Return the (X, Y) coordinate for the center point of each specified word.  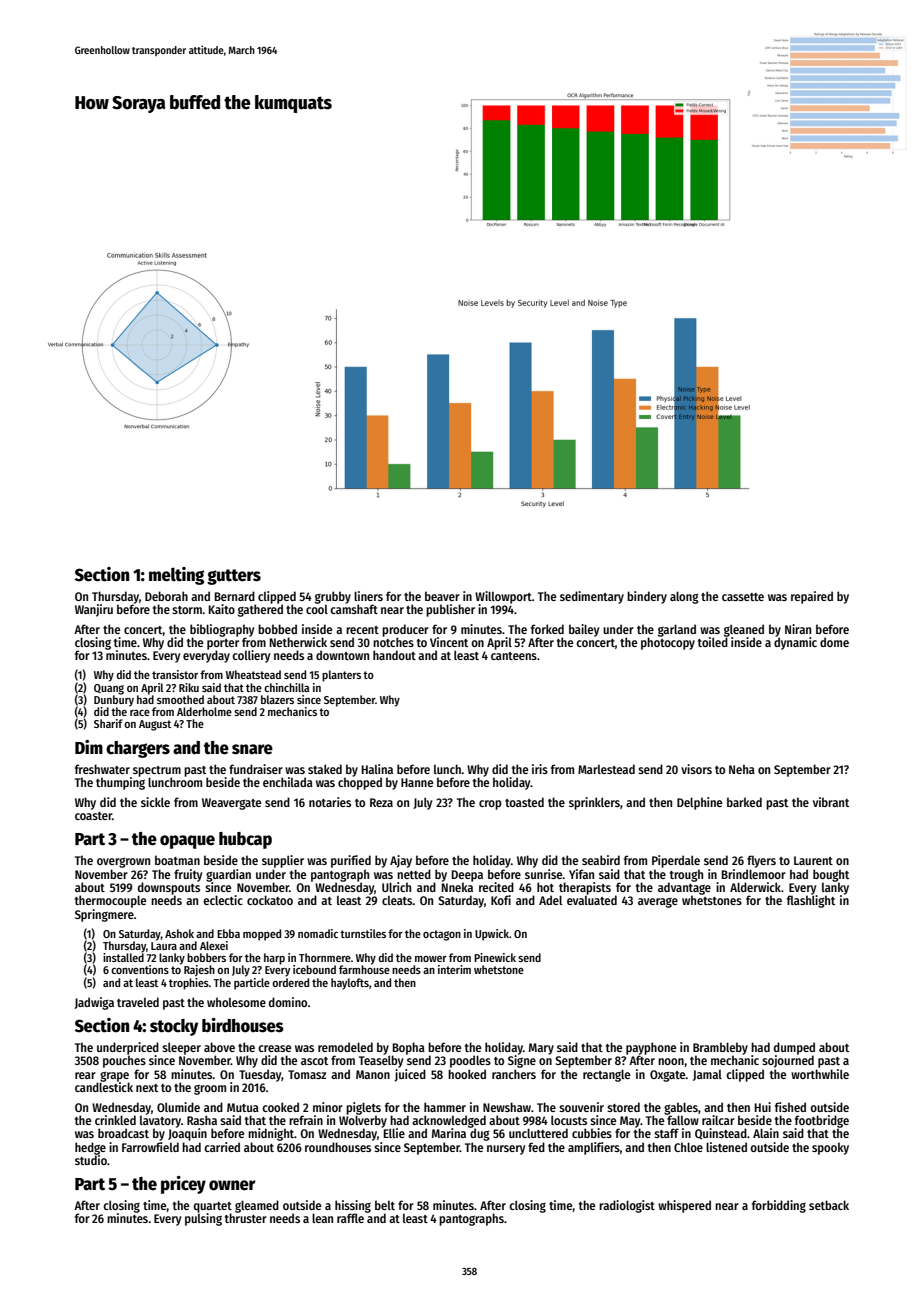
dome (834, 642)
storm (187, 610)
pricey (183, 1185)
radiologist (627, 1206)
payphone (651, 1048)
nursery (506, 1150)
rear (85, 1075)
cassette (743, 597)
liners (368, 596)
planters (341, 676)
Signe (522, 1061)
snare (252, 749)
